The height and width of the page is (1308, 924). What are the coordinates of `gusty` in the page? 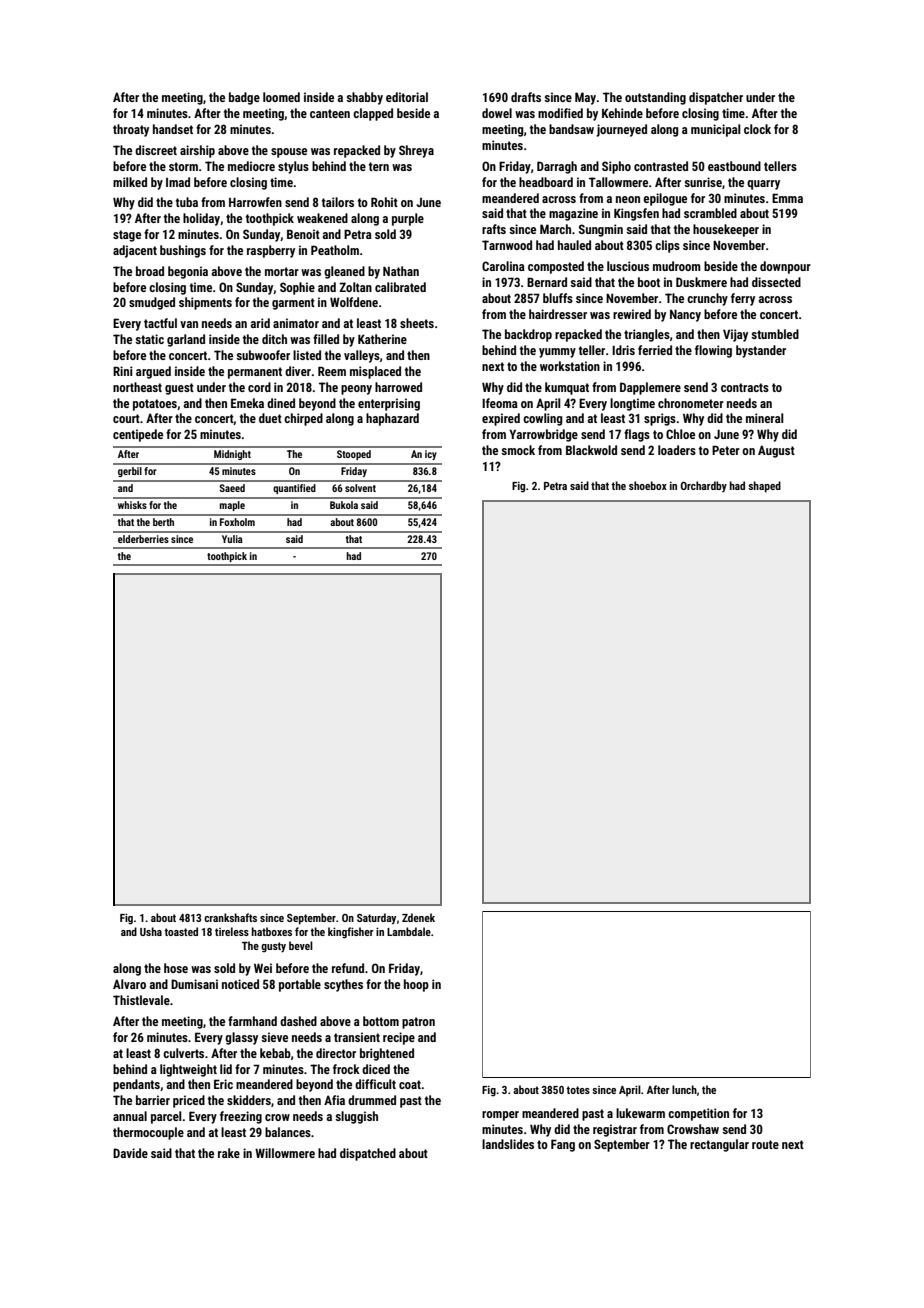 It's located at (273, 947).
